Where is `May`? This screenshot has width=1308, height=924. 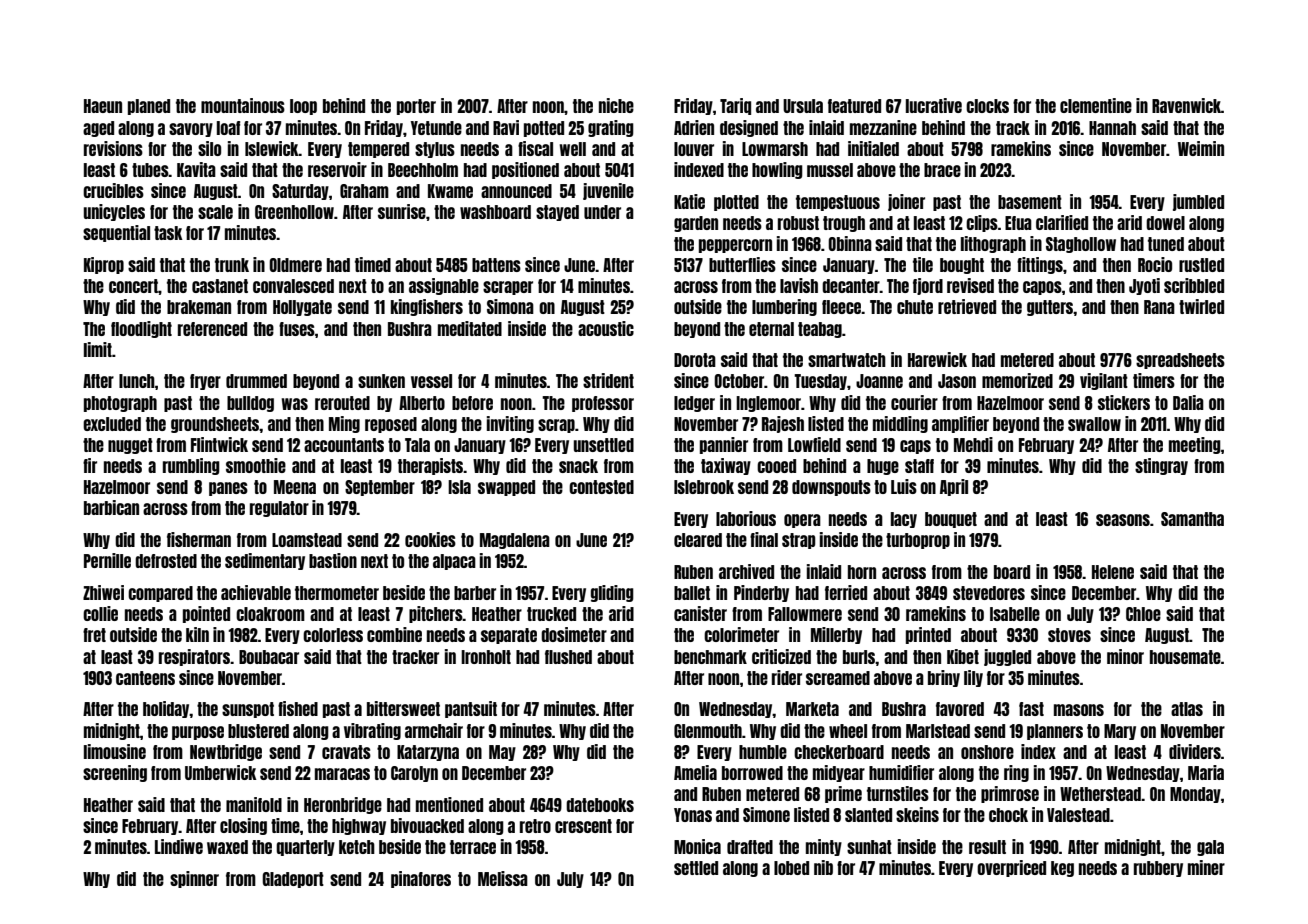
May is located at coordinates (502, 753).
